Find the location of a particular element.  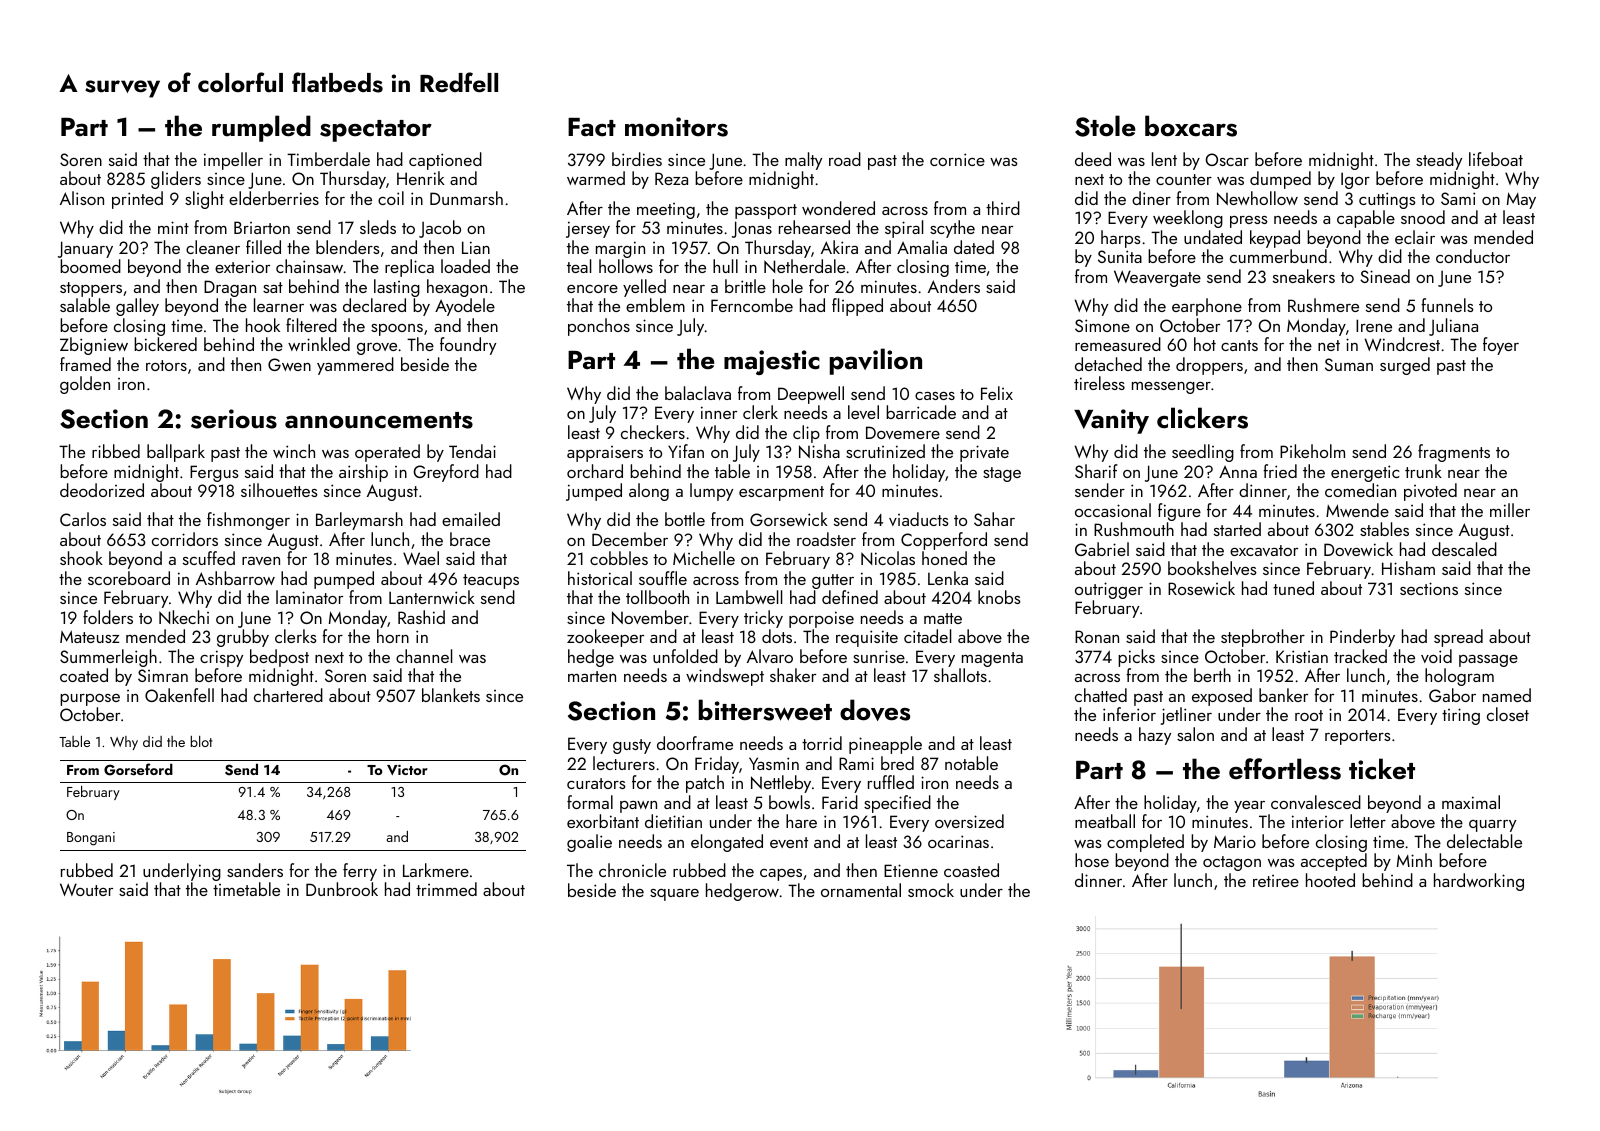

Stole is located at coordinates (1105, 126).
